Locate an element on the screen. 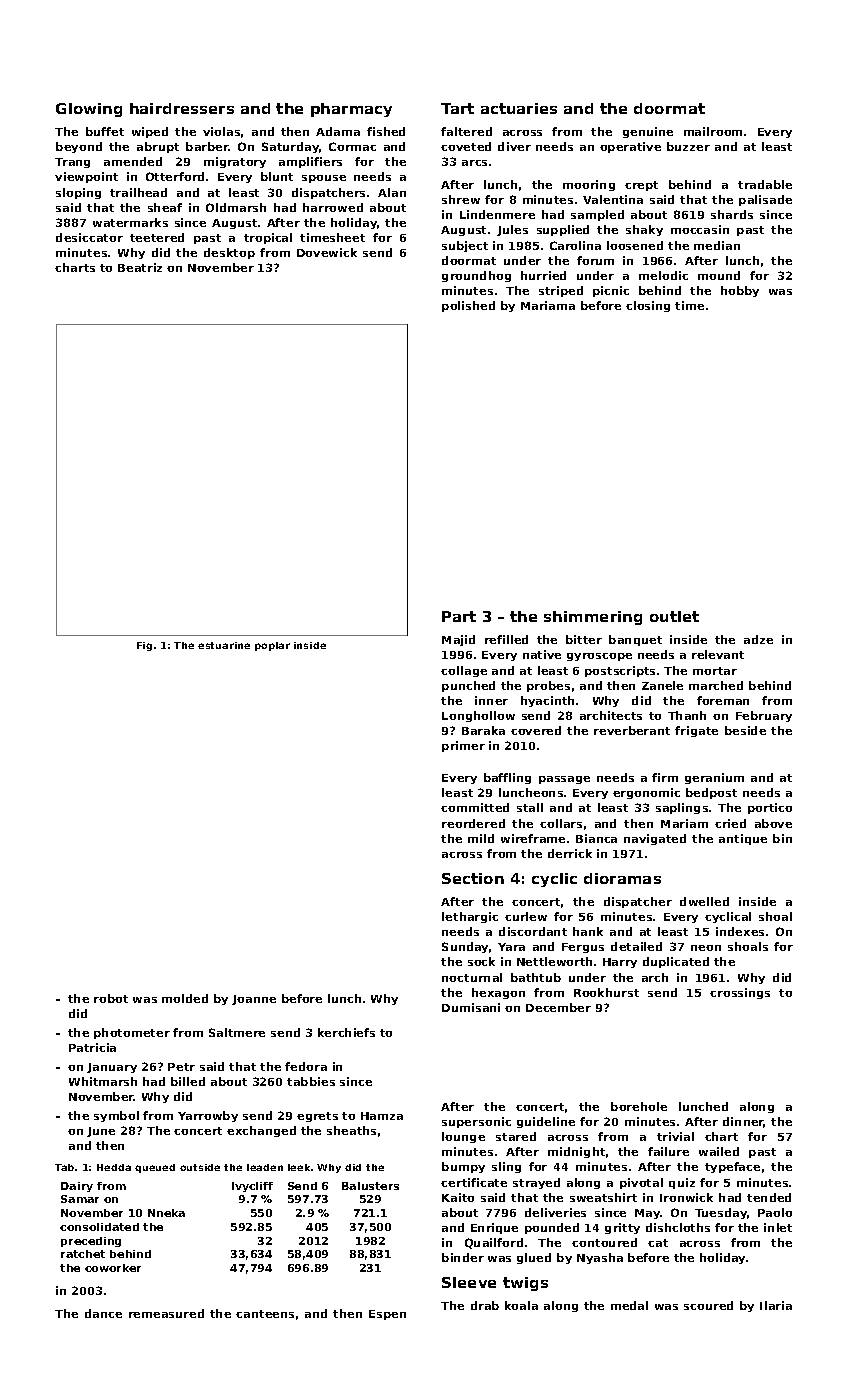  Tart is located at coordinates (457, 108).
